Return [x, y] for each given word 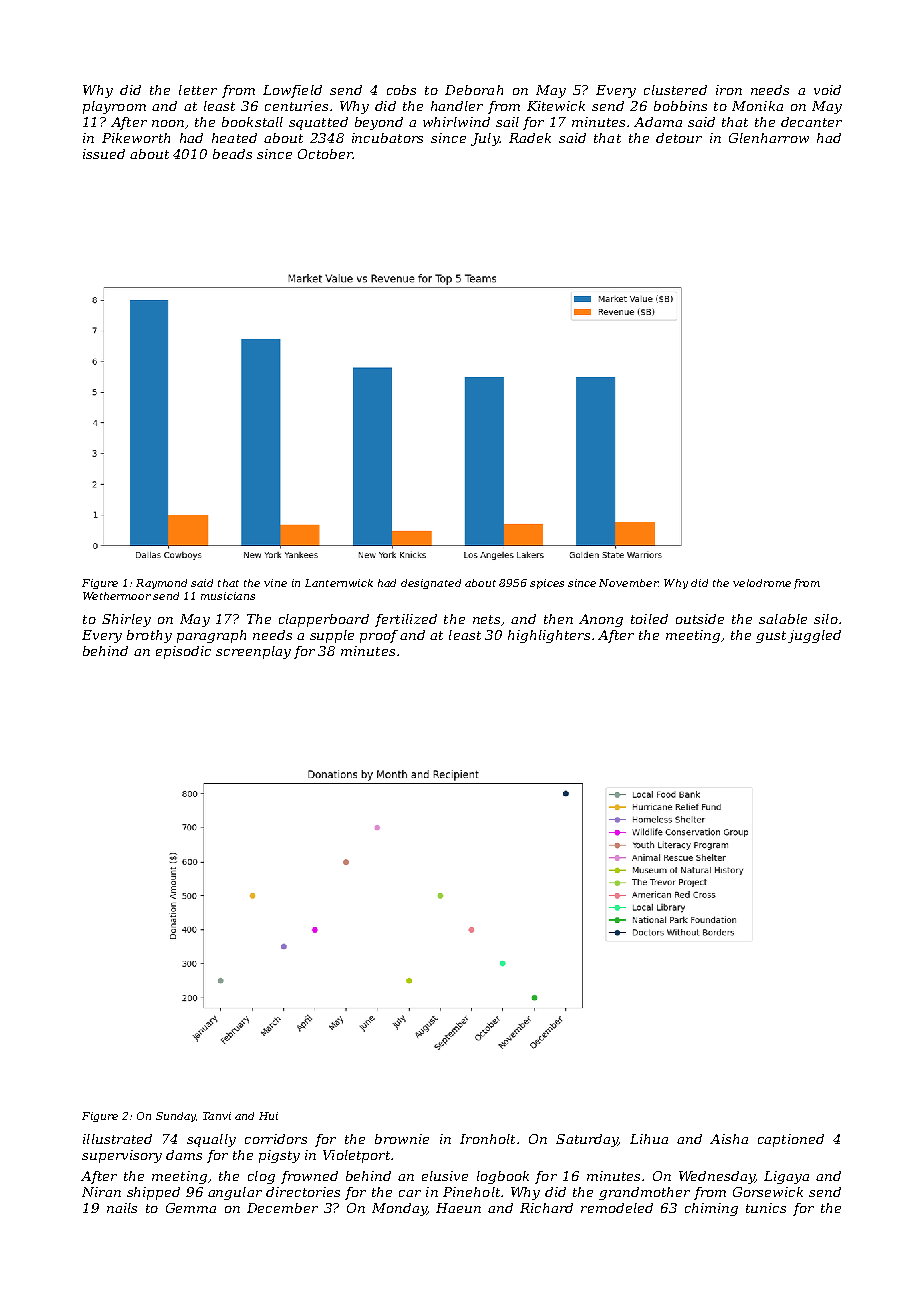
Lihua [649, 1139]
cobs [401, 90]
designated [431, 584]
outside [700, 619]
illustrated [117, 1139]
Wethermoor [117, 596]
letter [198, 90]
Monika [757, 106]
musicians [228, 596]
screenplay [253, 652]
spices [547, 584]
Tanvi [217, 1116]
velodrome [762, 583]
